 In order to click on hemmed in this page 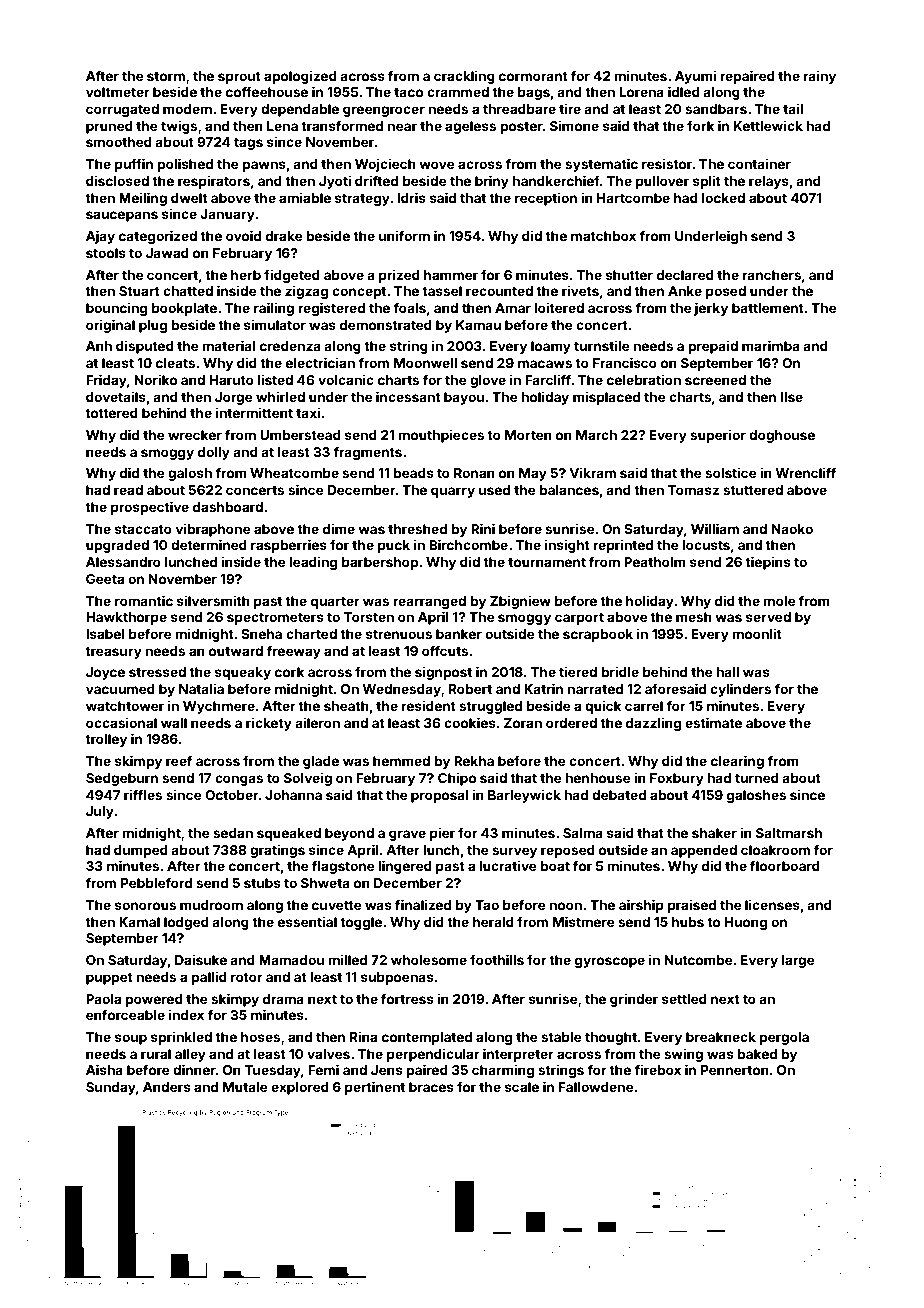, I will do `click(401, 761)`.
